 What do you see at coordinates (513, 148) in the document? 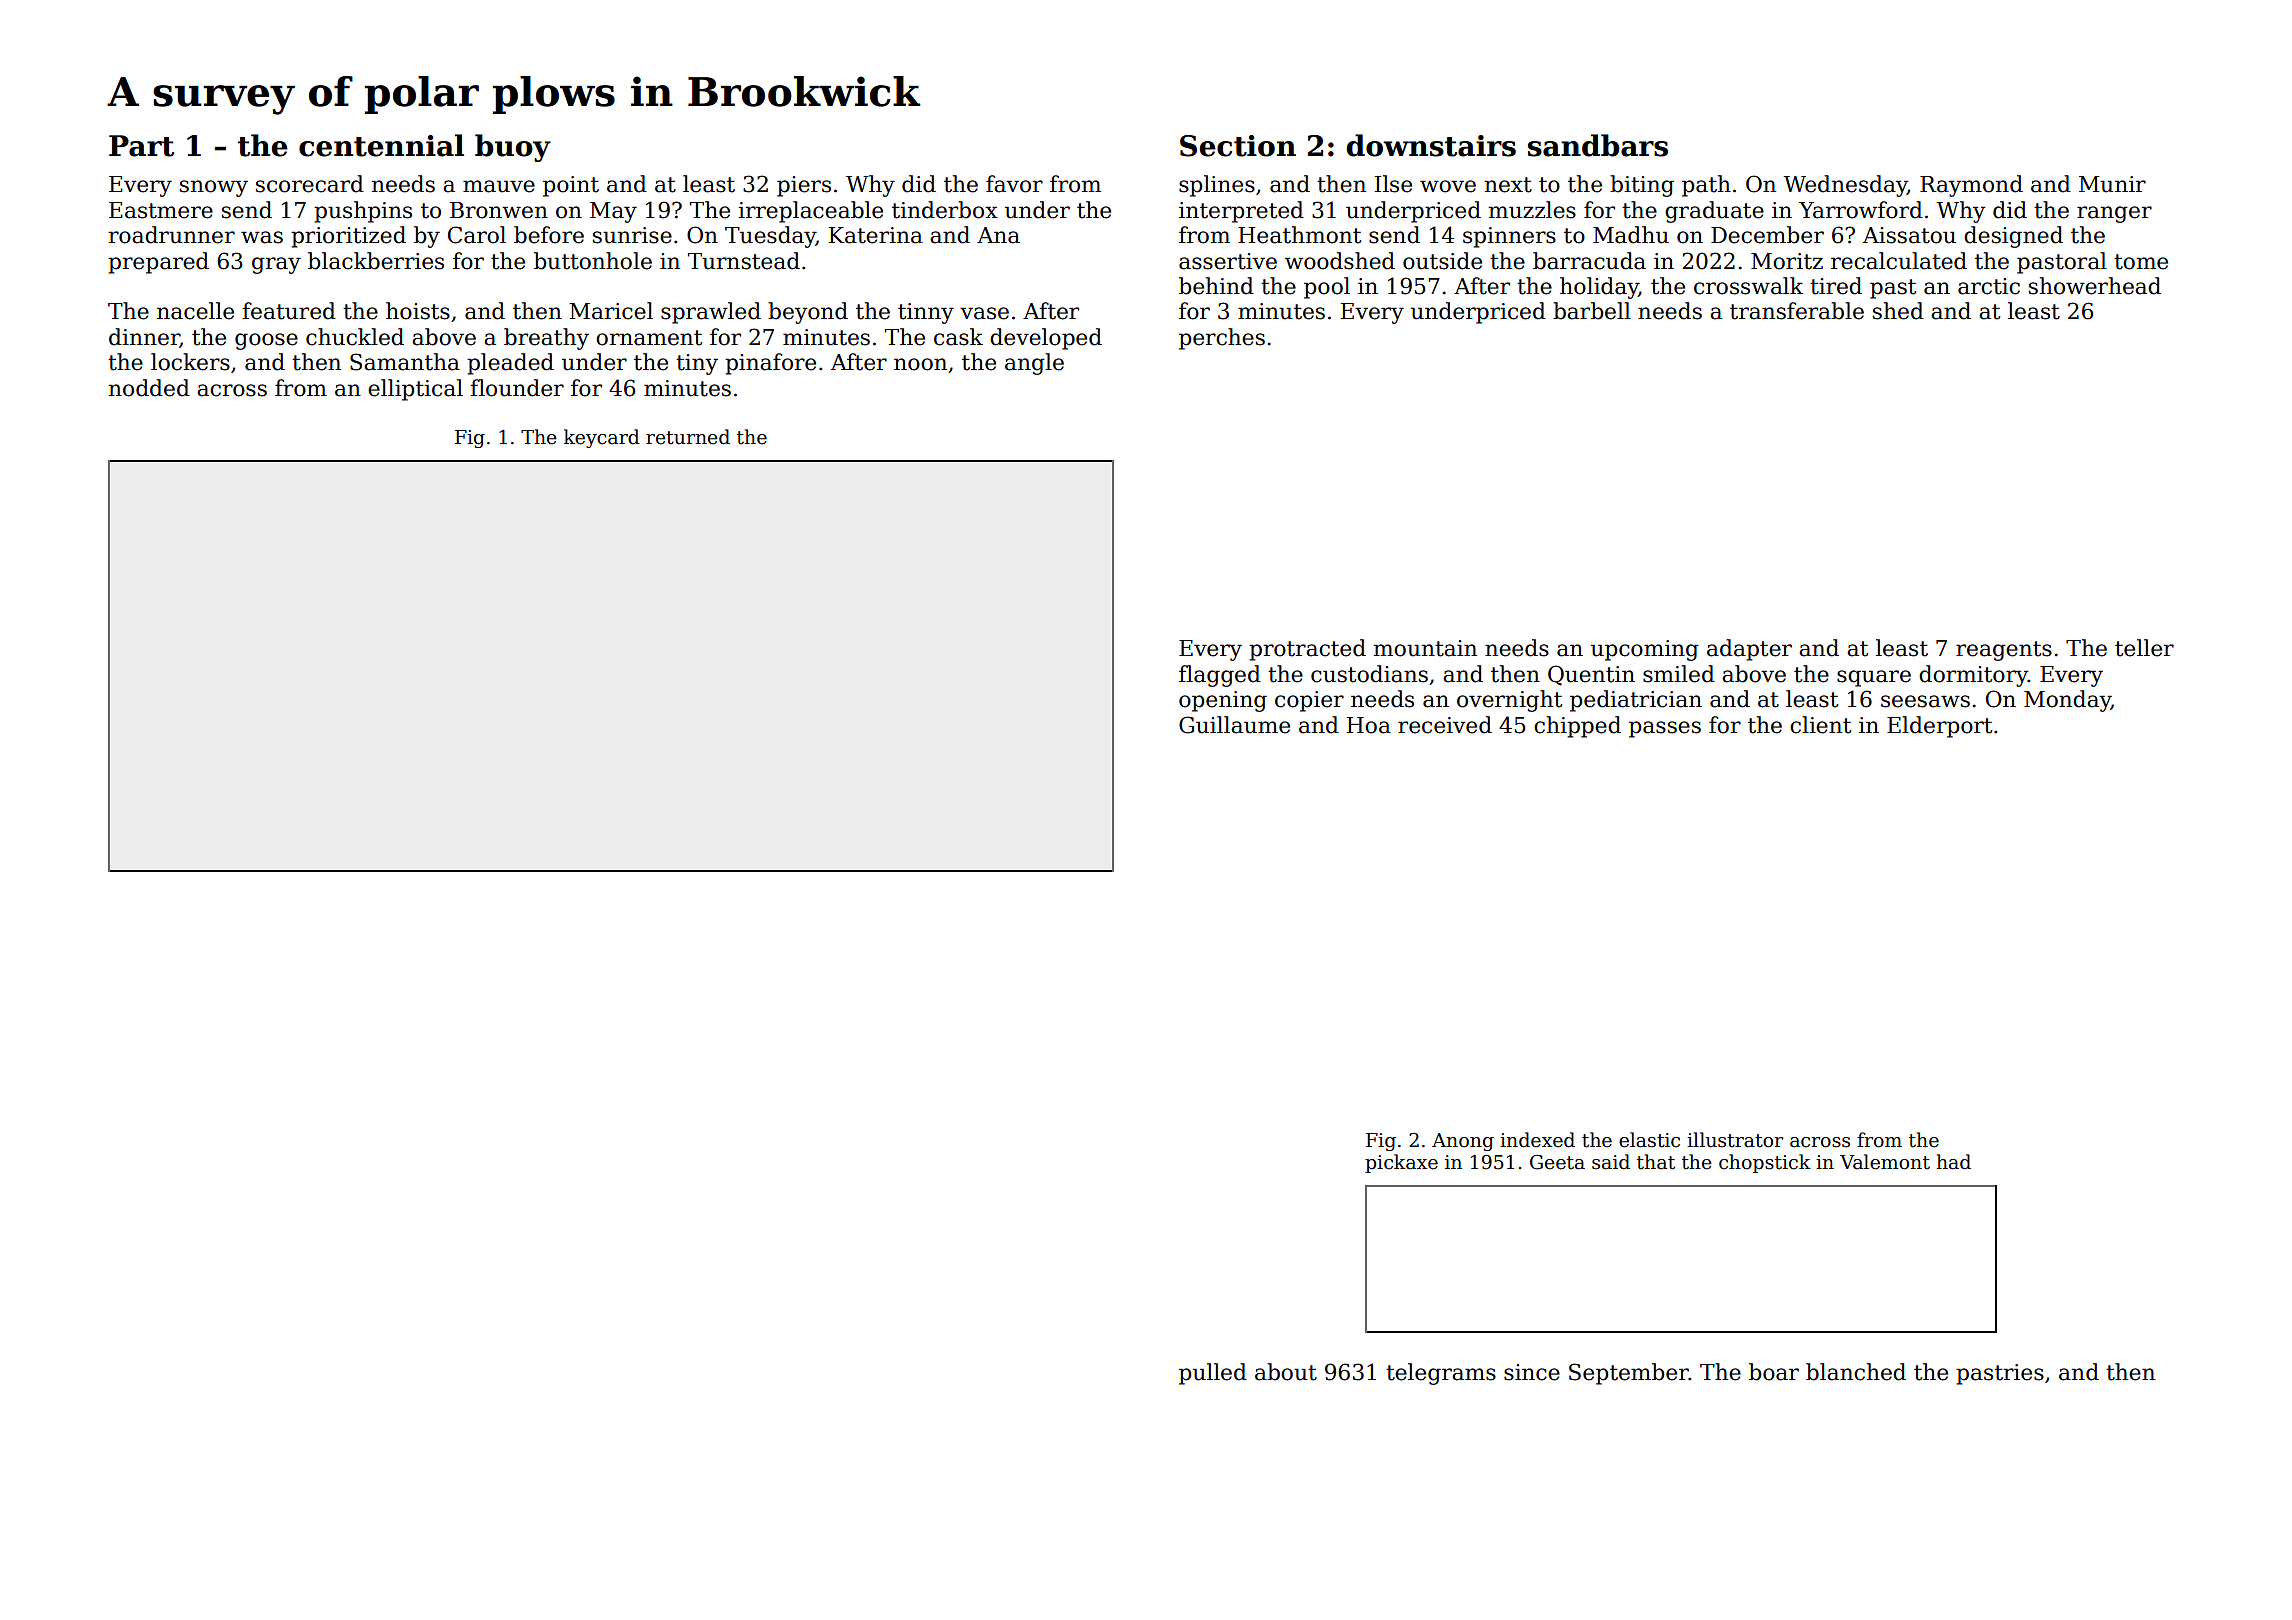
I see `buoy` at bounding box center [513, 148].
